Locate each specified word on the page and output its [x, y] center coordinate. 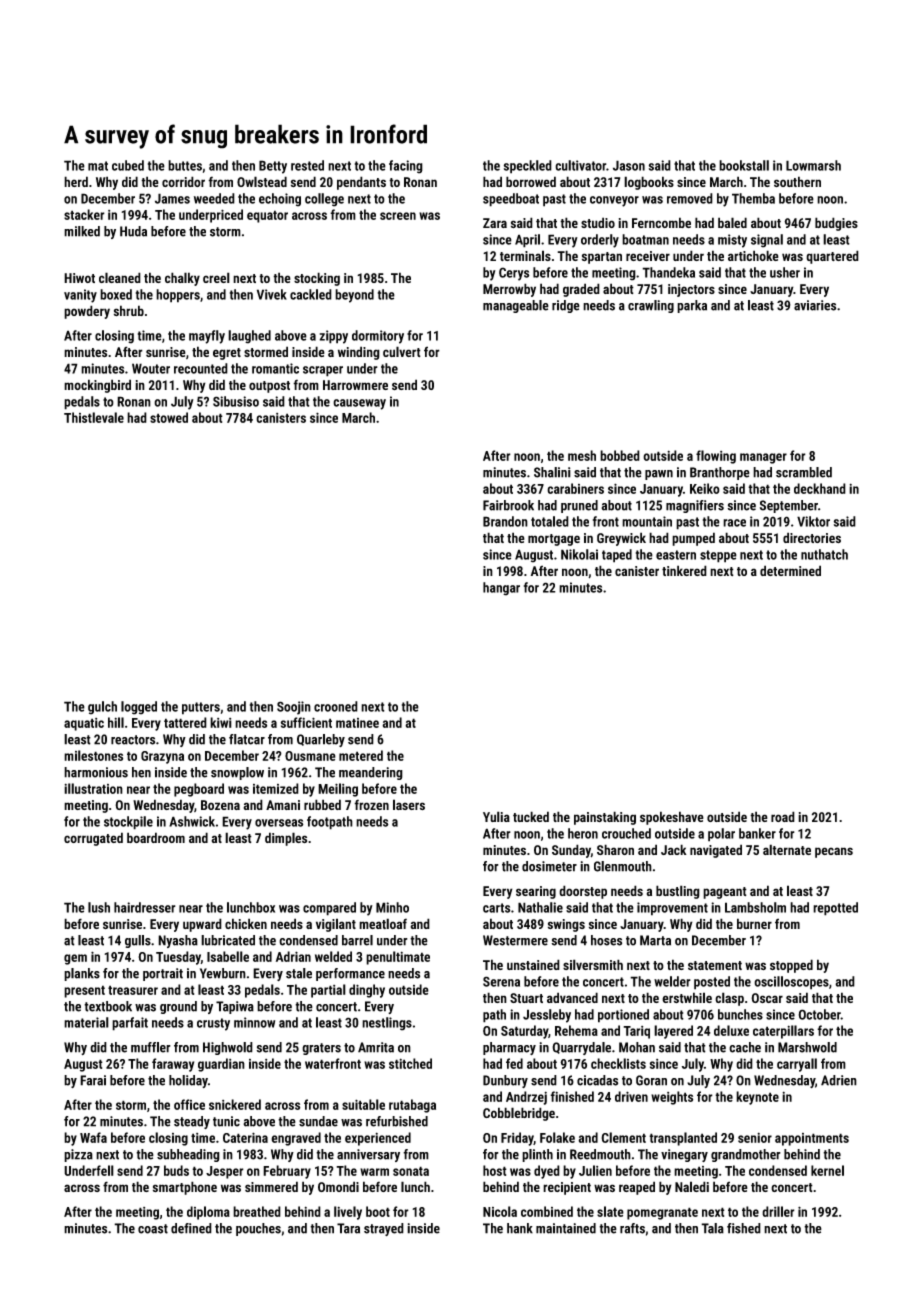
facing [406, 167]
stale [299, 973]
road [783, 816]
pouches [258, 1229]
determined [790, 570]
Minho [392, 907]
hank [520, 1228]
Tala [712, 1228]
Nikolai [579, 554]
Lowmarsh [813, 165]
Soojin [294, 708]
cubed [128, 165]
